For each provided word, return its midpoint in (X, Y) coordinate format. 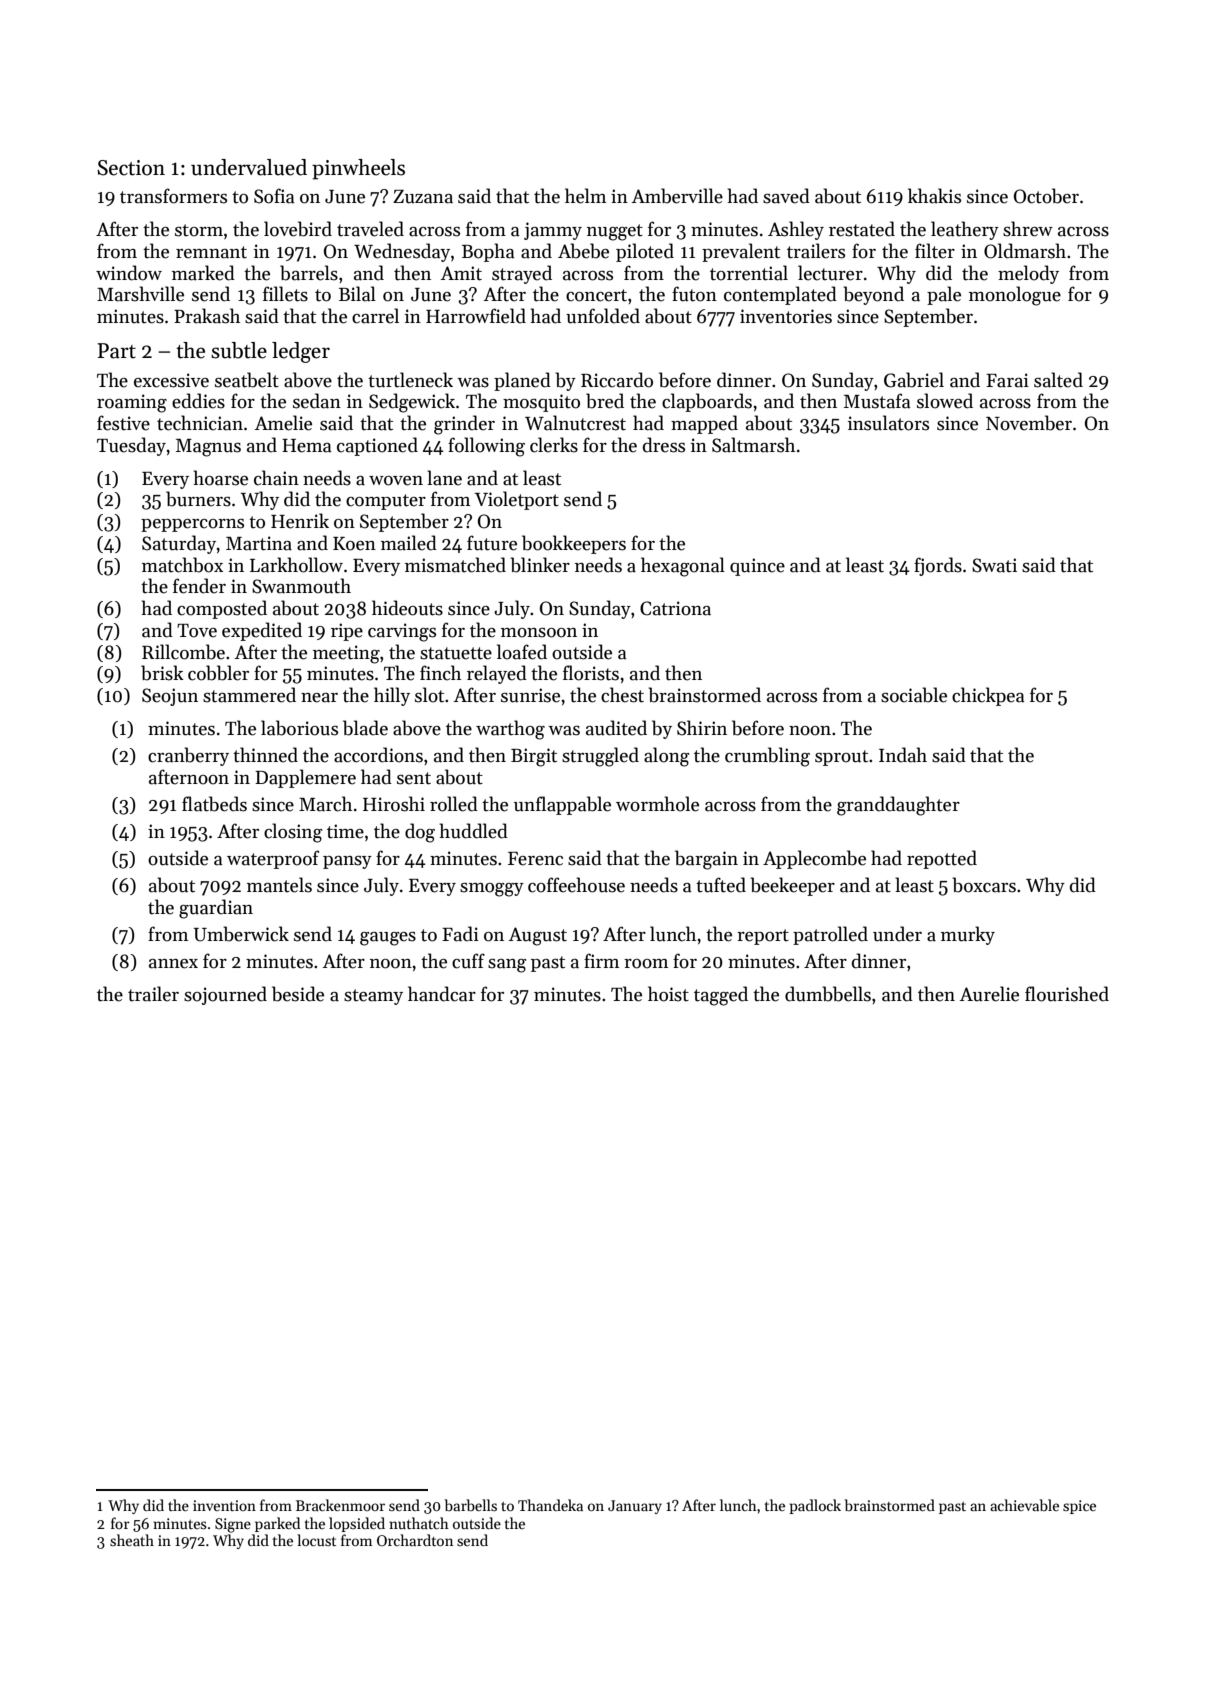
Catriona (675, 608)
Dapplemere (305, 778)
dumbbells (828, 994)
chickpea (988, 696)
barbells (470, 1505)
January (635, 1507)
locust (316, 1540)
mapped (704, 424)
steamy (373, 997)
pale (944, 295)
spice (1079, 1507)
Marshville (140, 294)
